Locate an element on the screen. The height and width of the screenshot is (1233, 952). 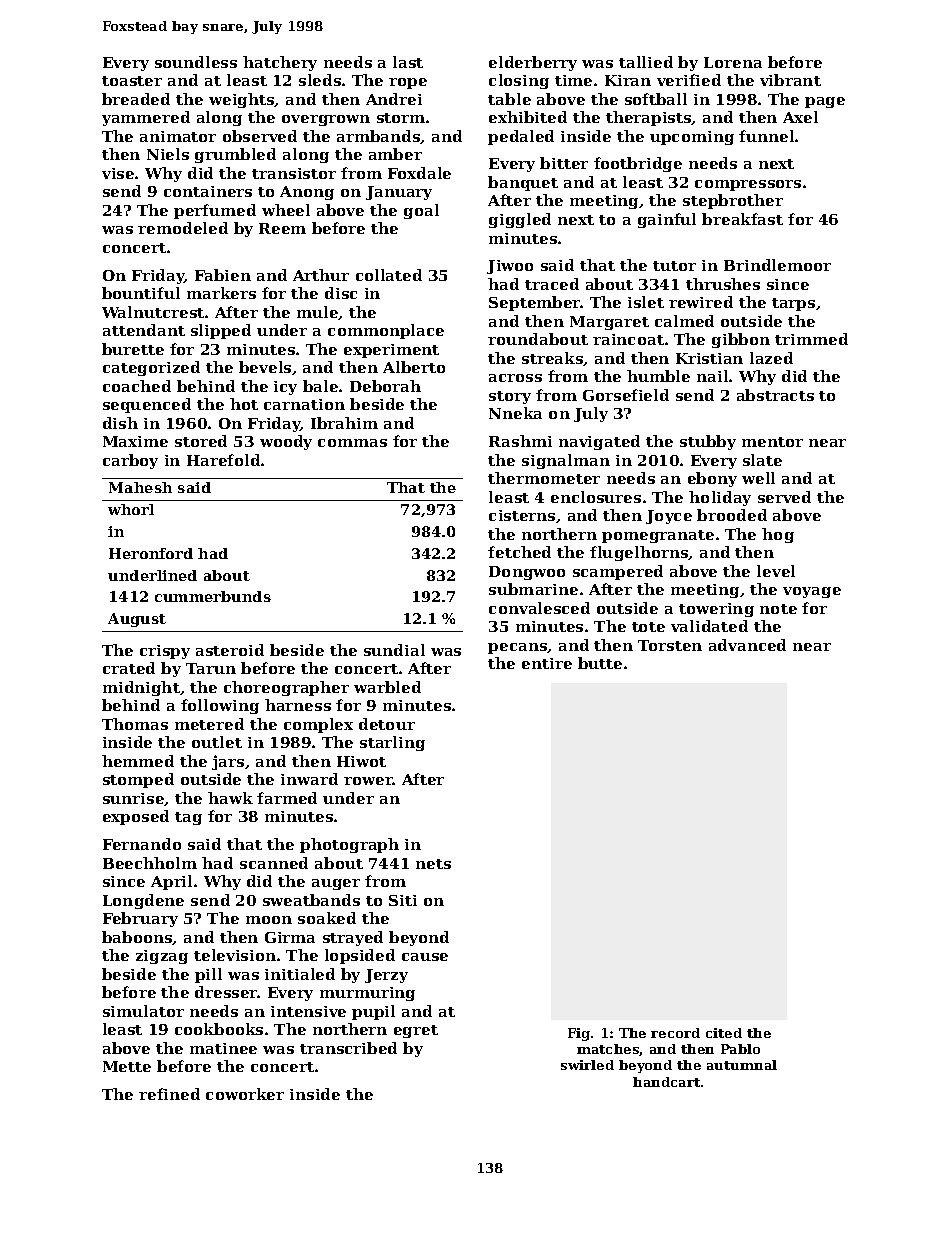
Heronford is located at coordinates (151, 553).
